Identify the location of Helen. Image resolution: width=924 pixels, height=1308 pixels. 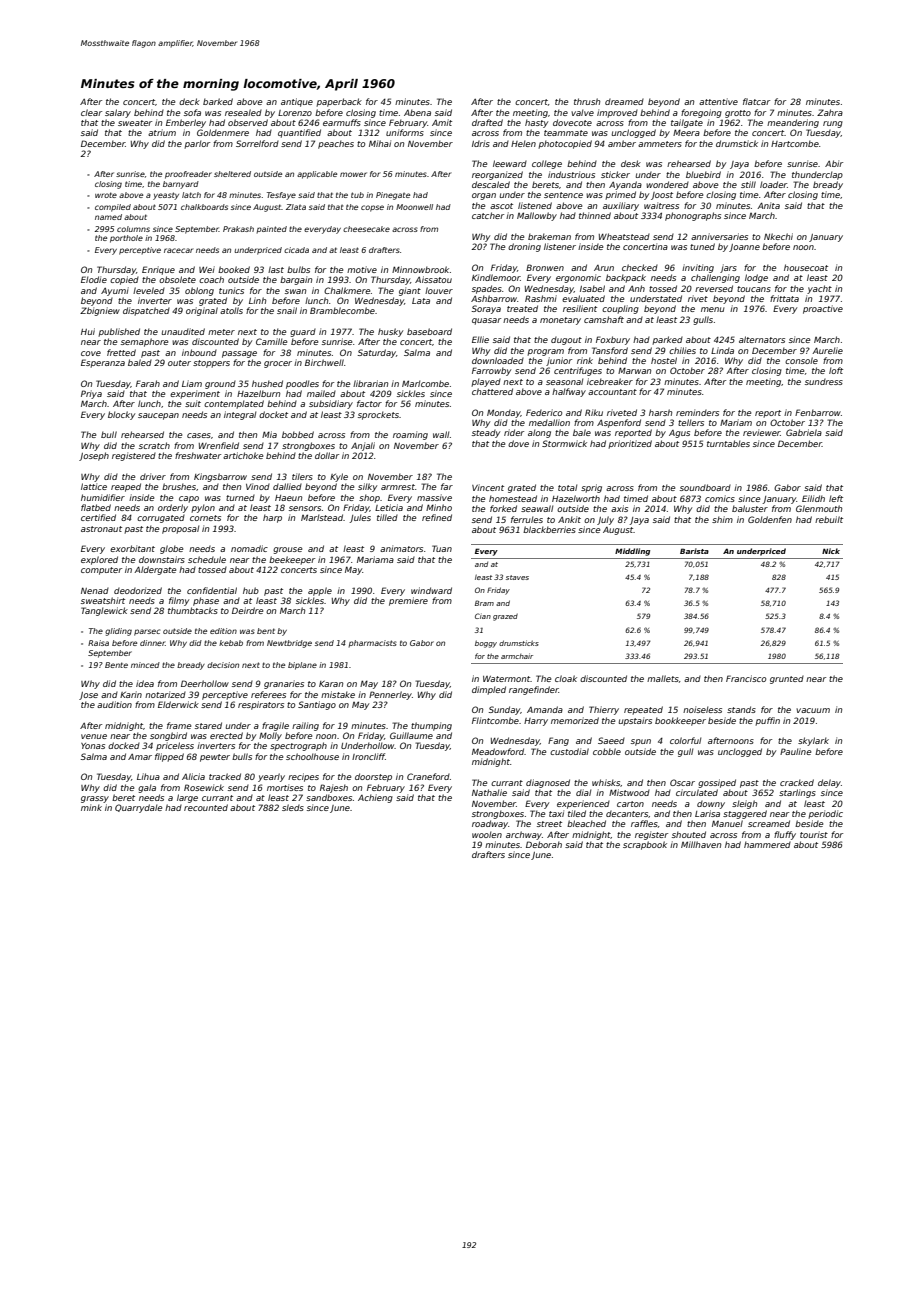
(523, 143).
